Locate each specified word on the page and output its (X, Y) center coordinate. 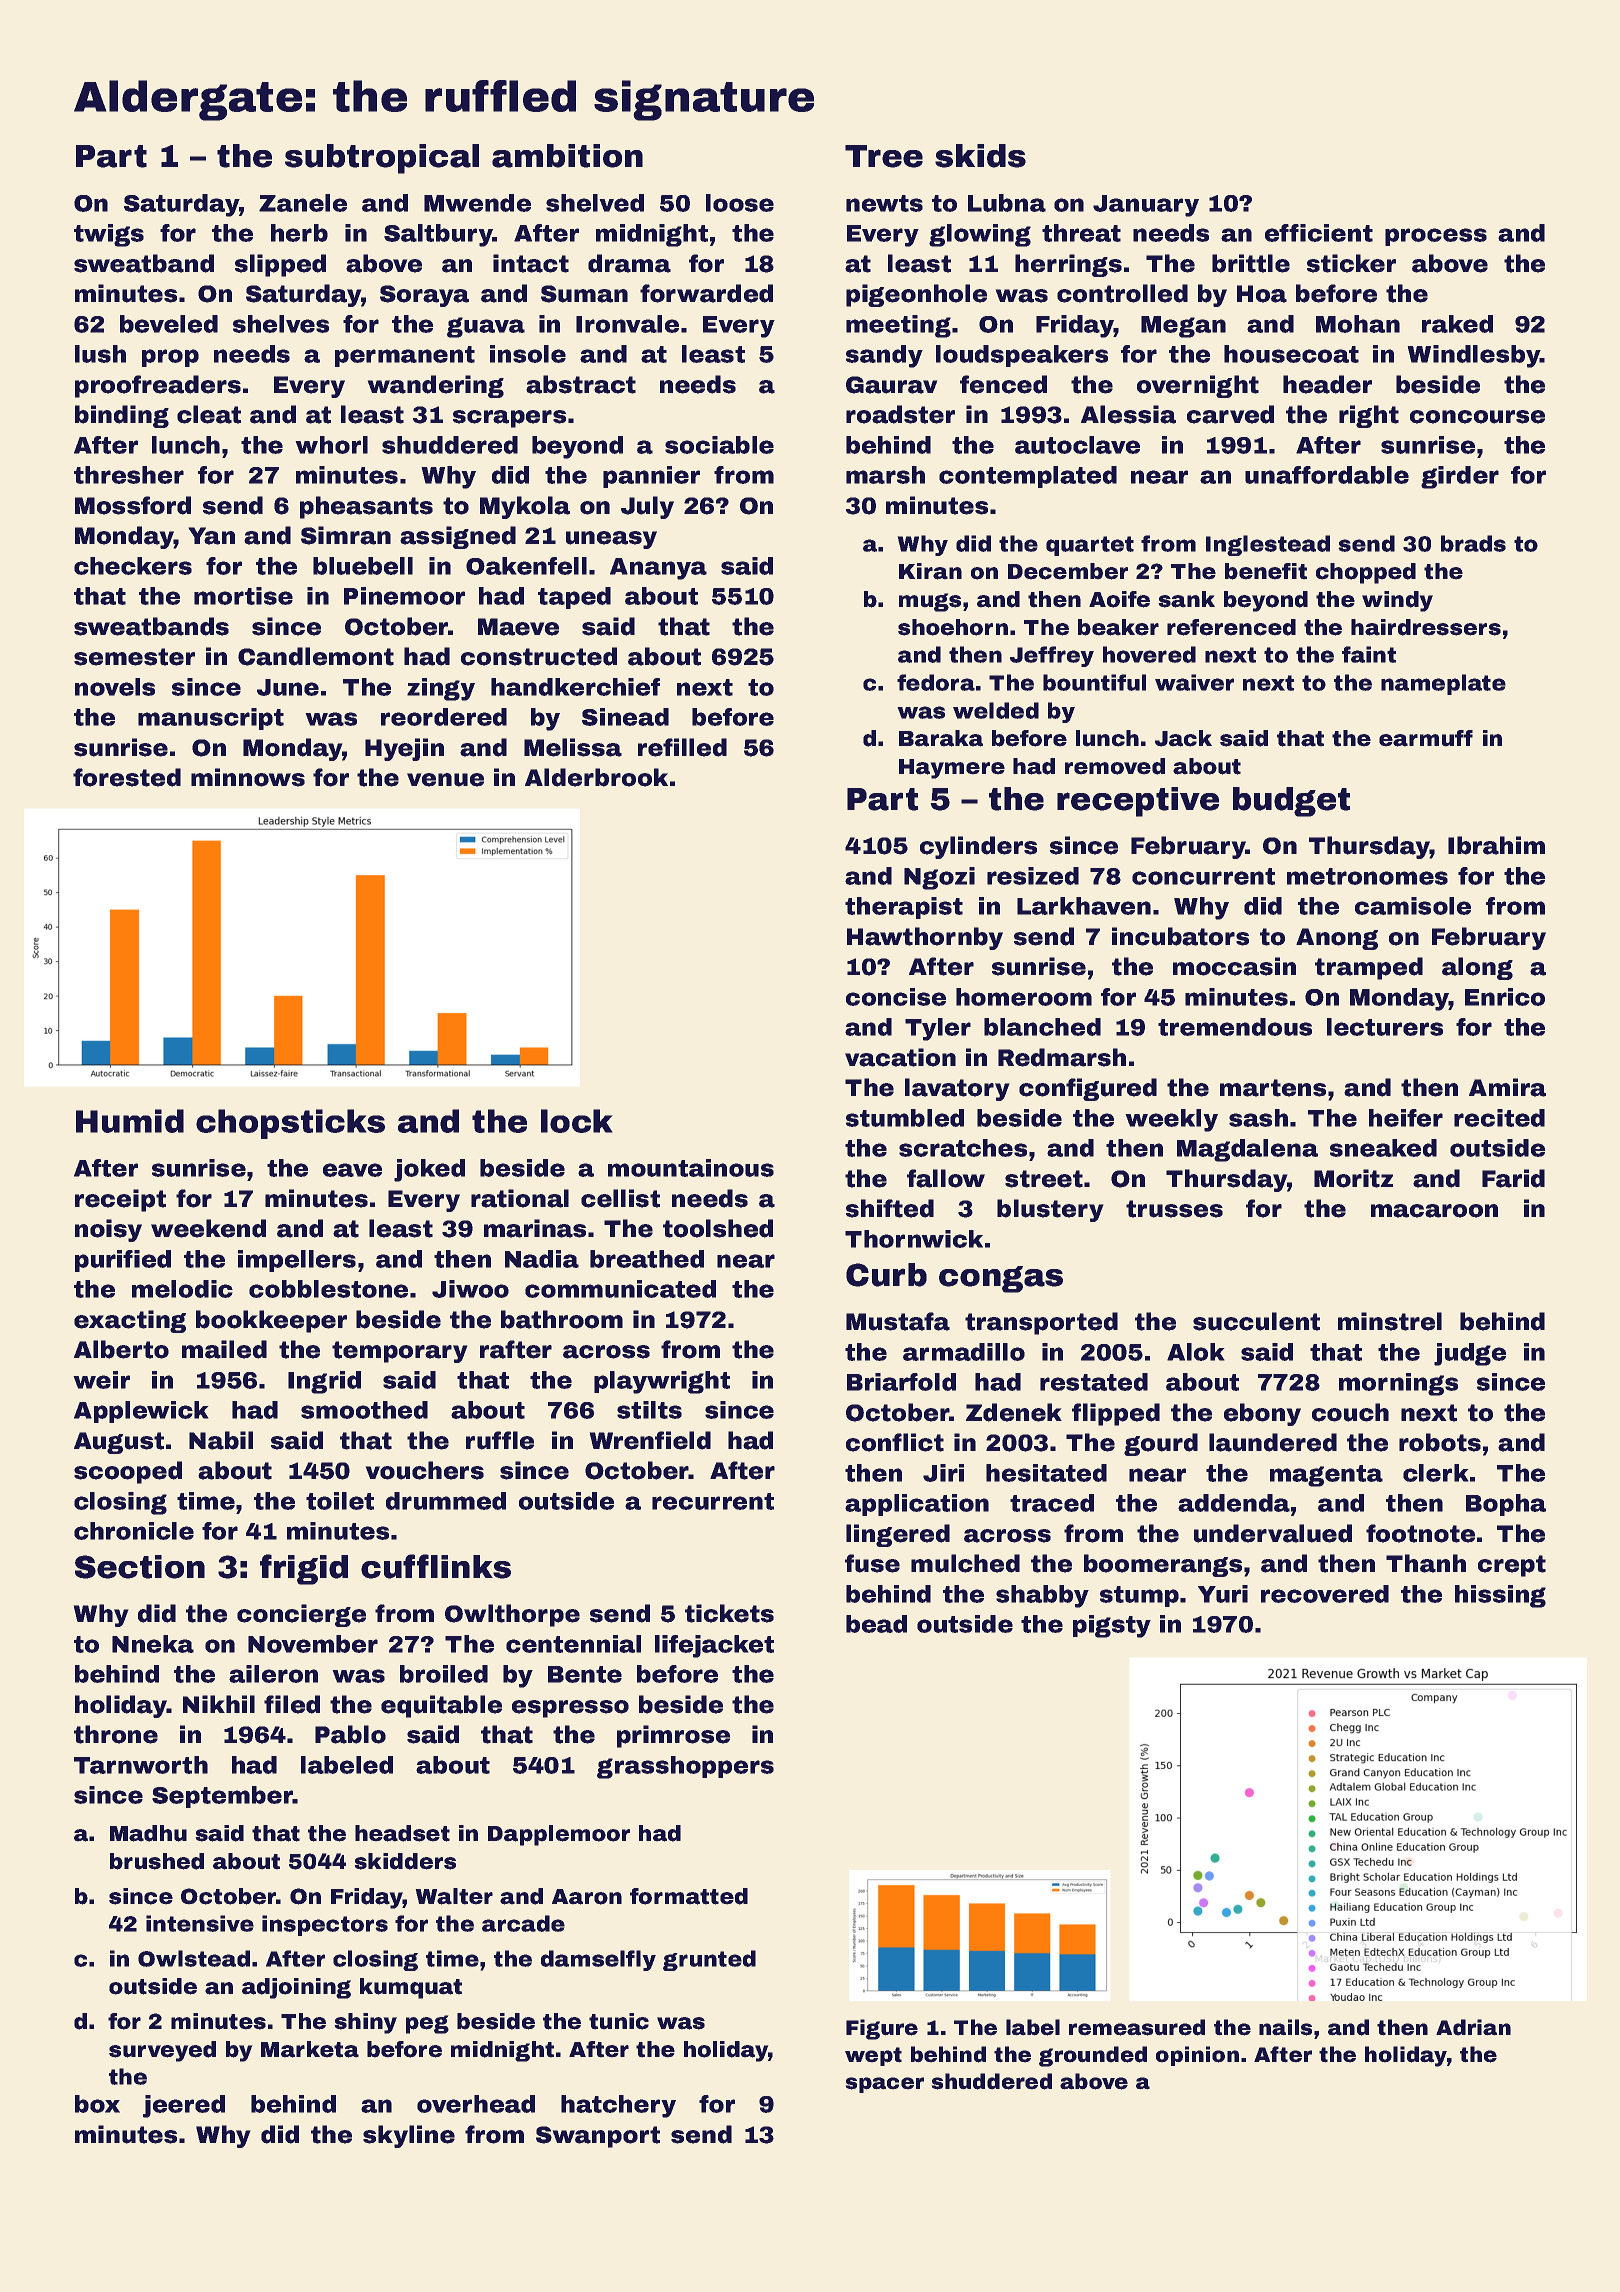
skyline (409, 2136)
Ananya (658, 569)
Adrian (1473, 2027)
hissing (1500, 1596)
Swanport (598, 2137)
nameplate (1443, 684)
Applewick (141, 1412)
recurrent (713, 1501)
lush (100, 354)
